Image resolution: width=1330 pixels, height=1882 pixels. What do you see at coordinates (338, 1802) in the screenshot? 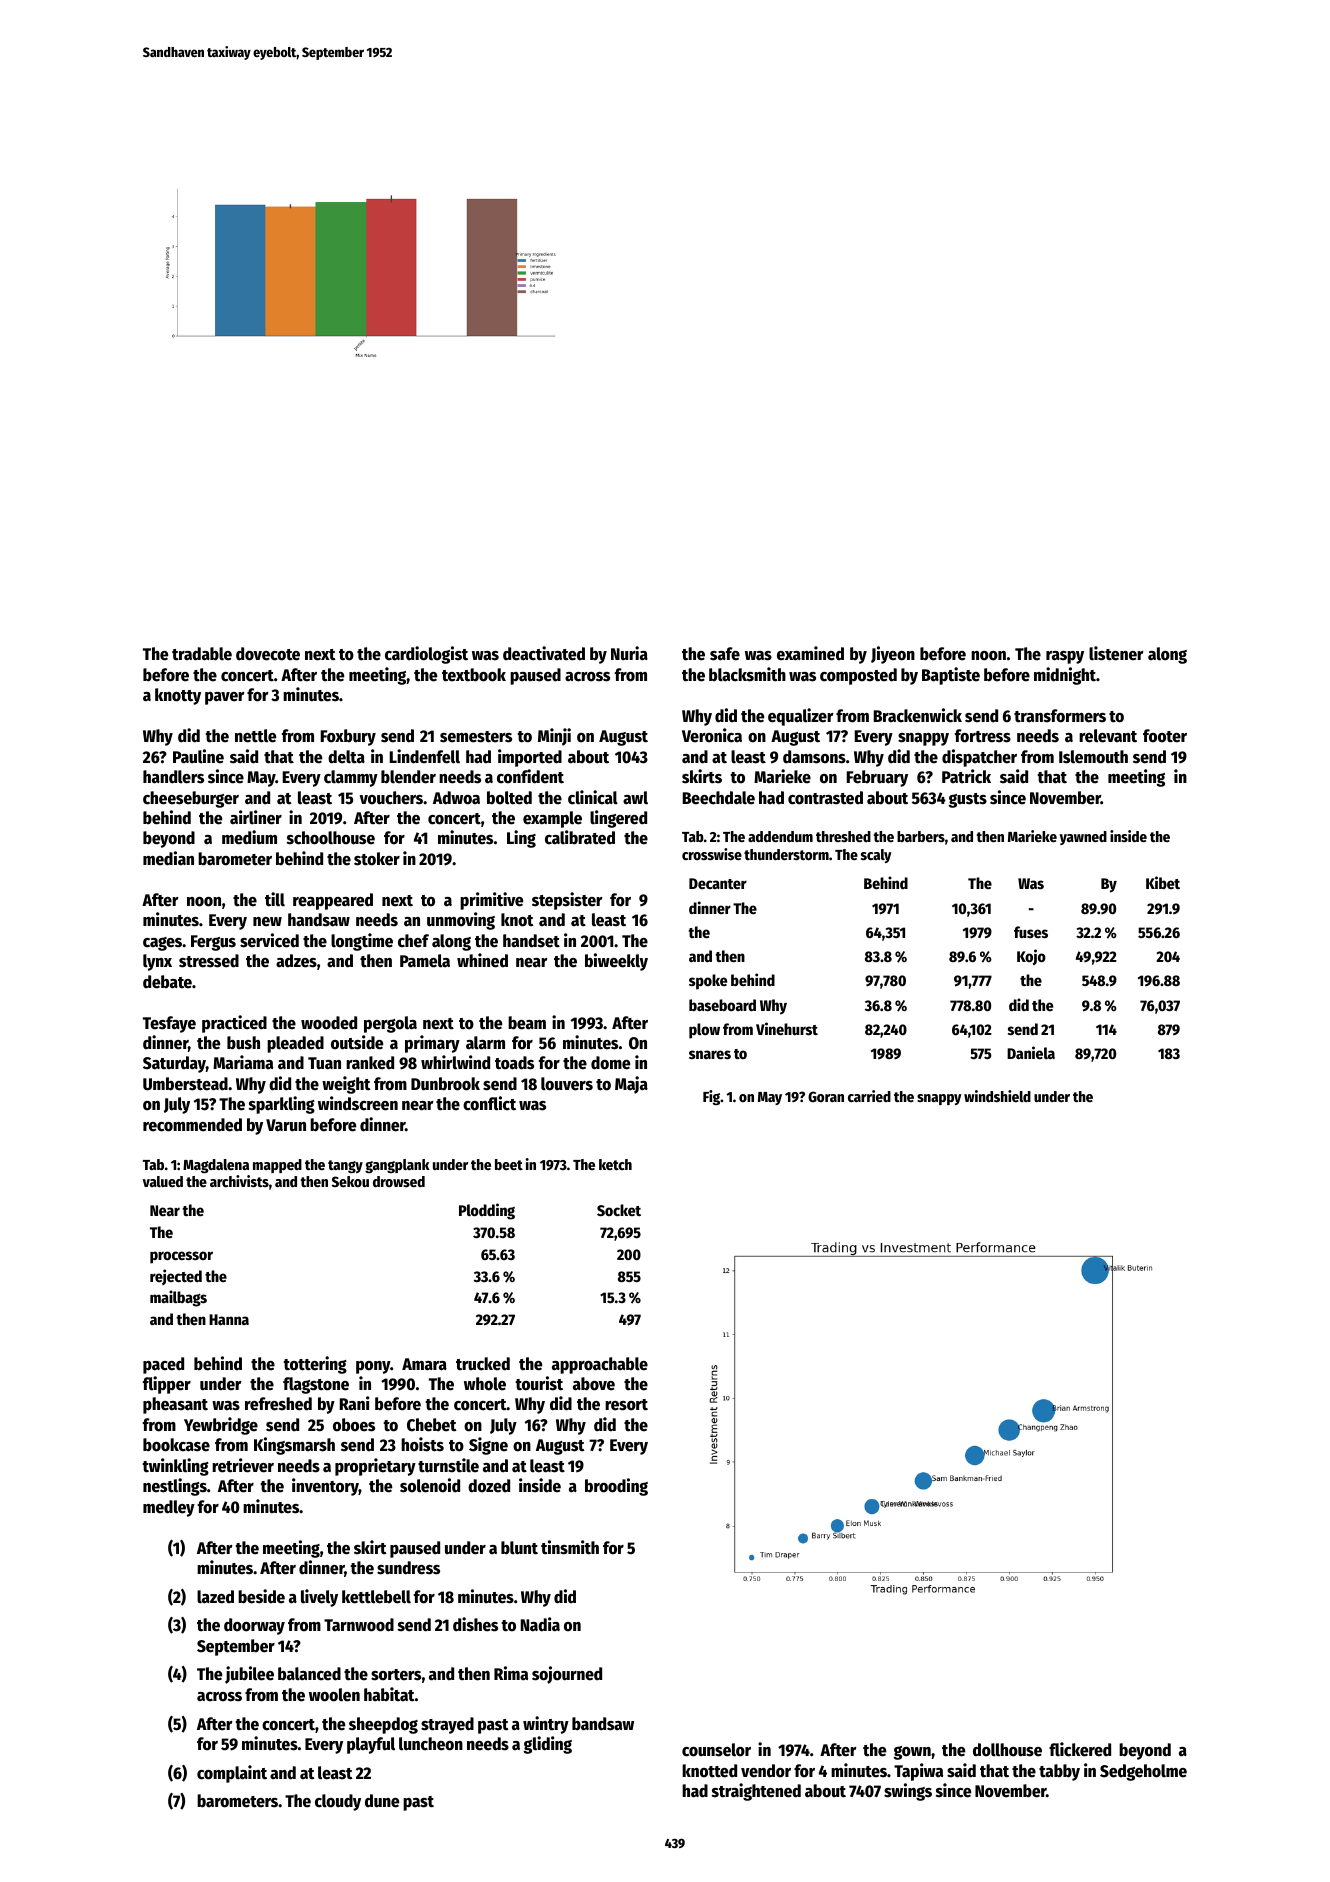
I see `cloudy` at bounding box center [338, 1802].
